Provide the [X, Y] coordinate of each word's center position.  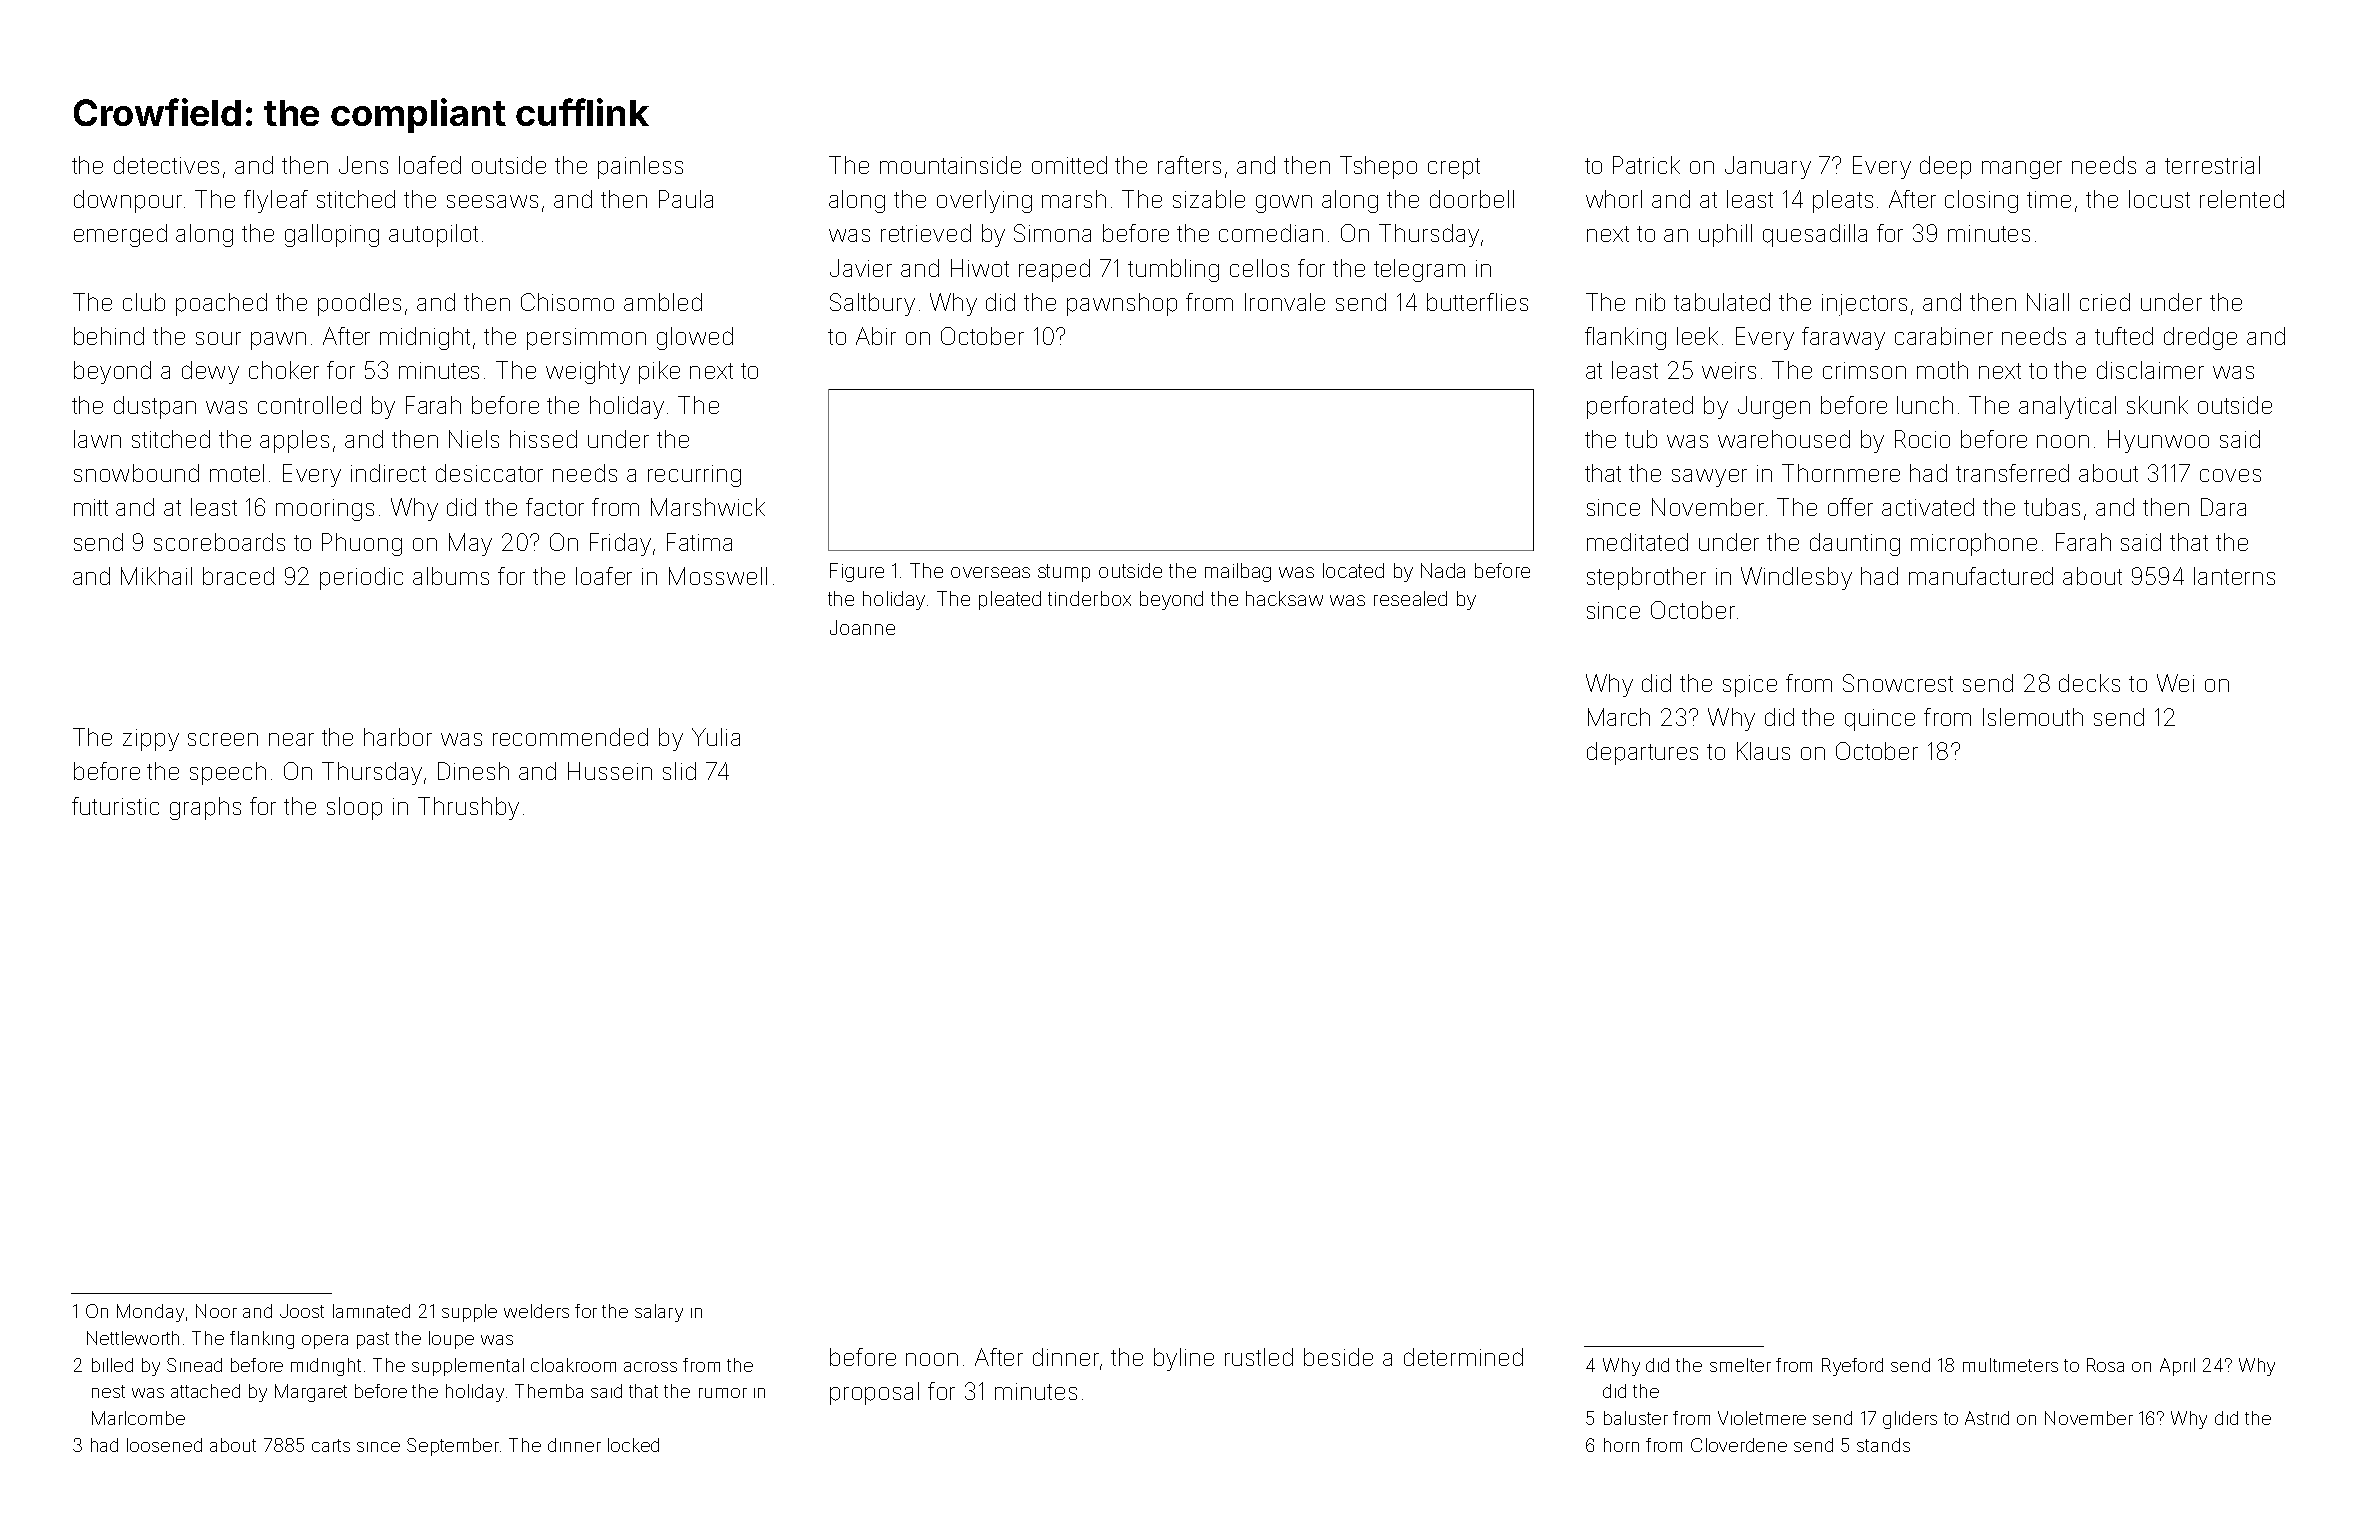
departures [1642, 753]
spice [1750, 686]
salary [659, 1313]
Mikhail [156, 576]
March [1619, 717]
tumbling [1173, 270]
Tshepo [1378, 167]
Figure [857, 572]
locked [633, 1445]
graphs [205, 808]
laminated [371, 1311]
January [1768, 167]
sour [218, 338]
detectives [166, 165]
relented [2242, 199]
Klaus [1763, 751]
